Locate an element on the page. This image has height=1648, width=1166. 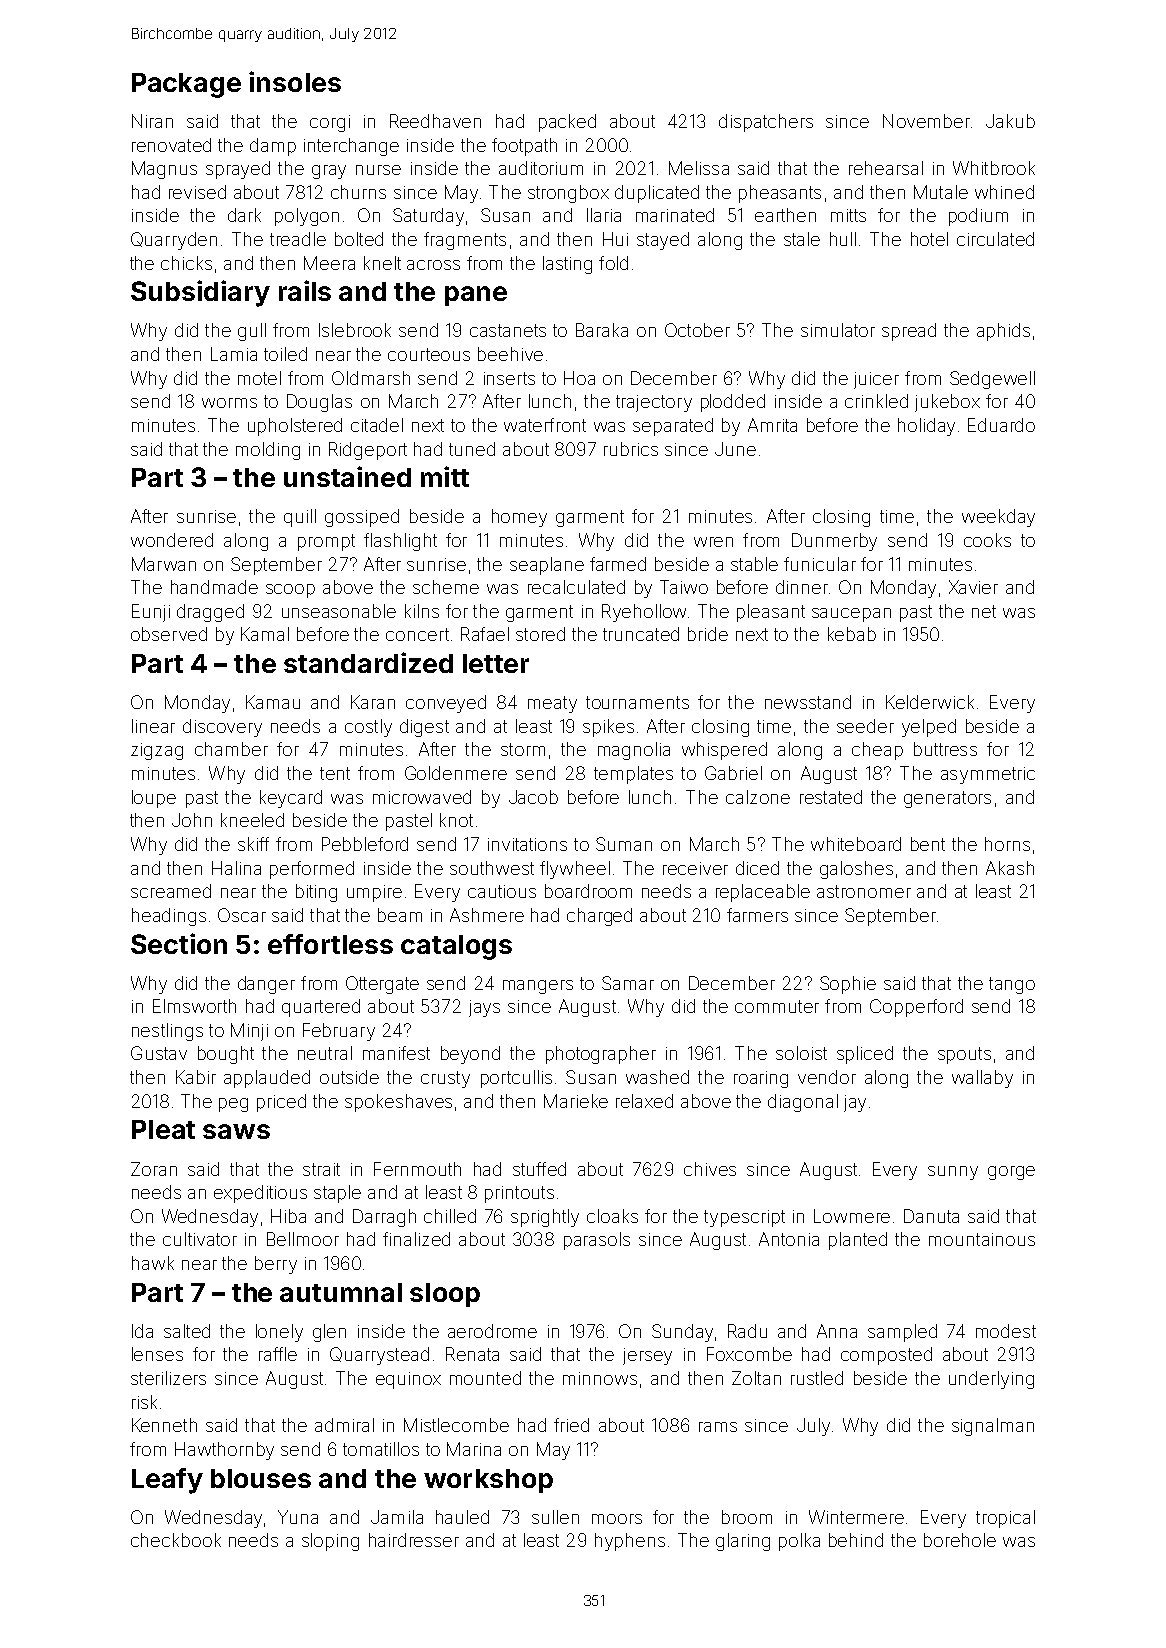
whined is located at coordinates (1004, 192).
